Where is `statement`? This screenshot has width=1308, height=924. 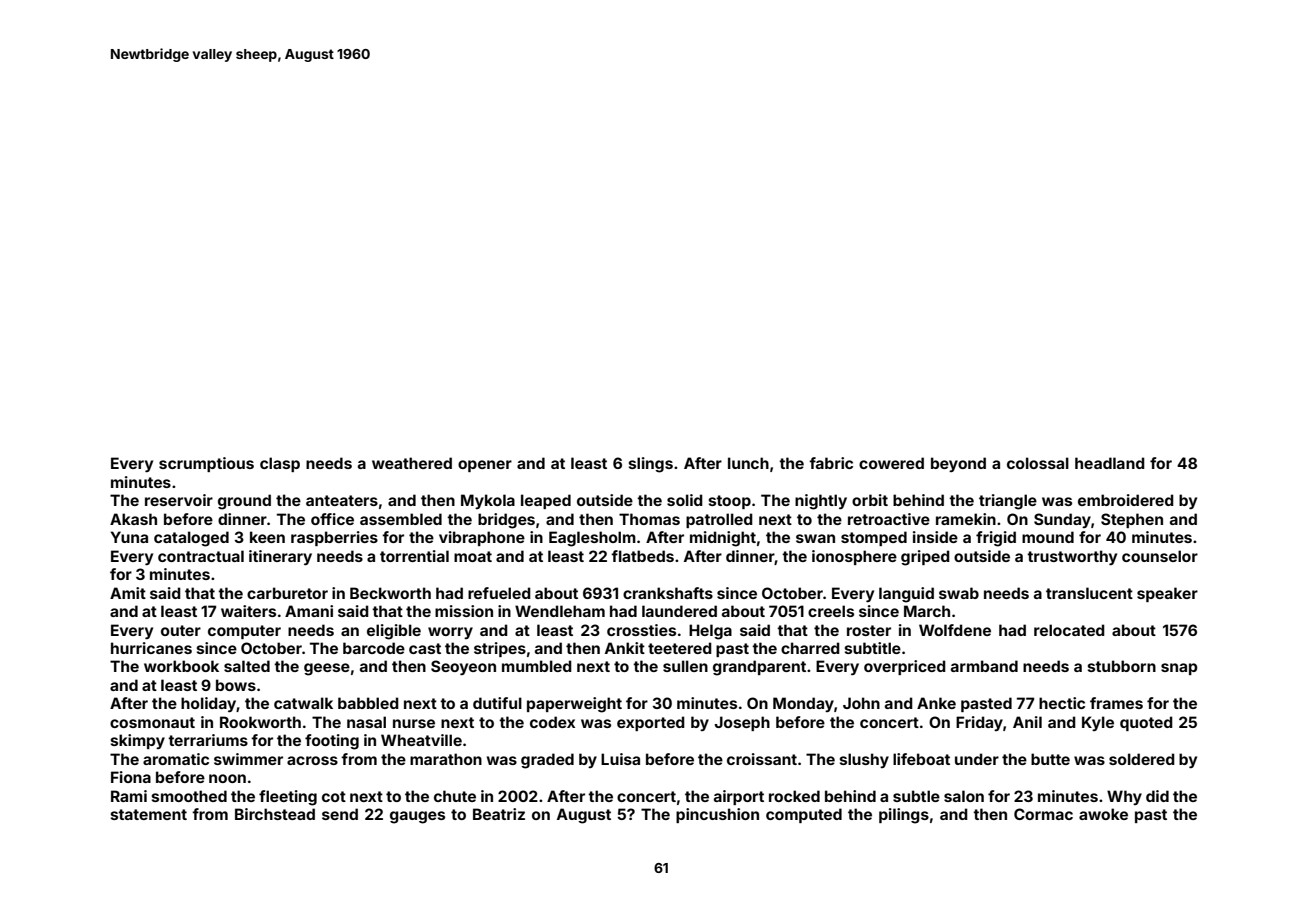
statement is located at coordinates (149, 814).
